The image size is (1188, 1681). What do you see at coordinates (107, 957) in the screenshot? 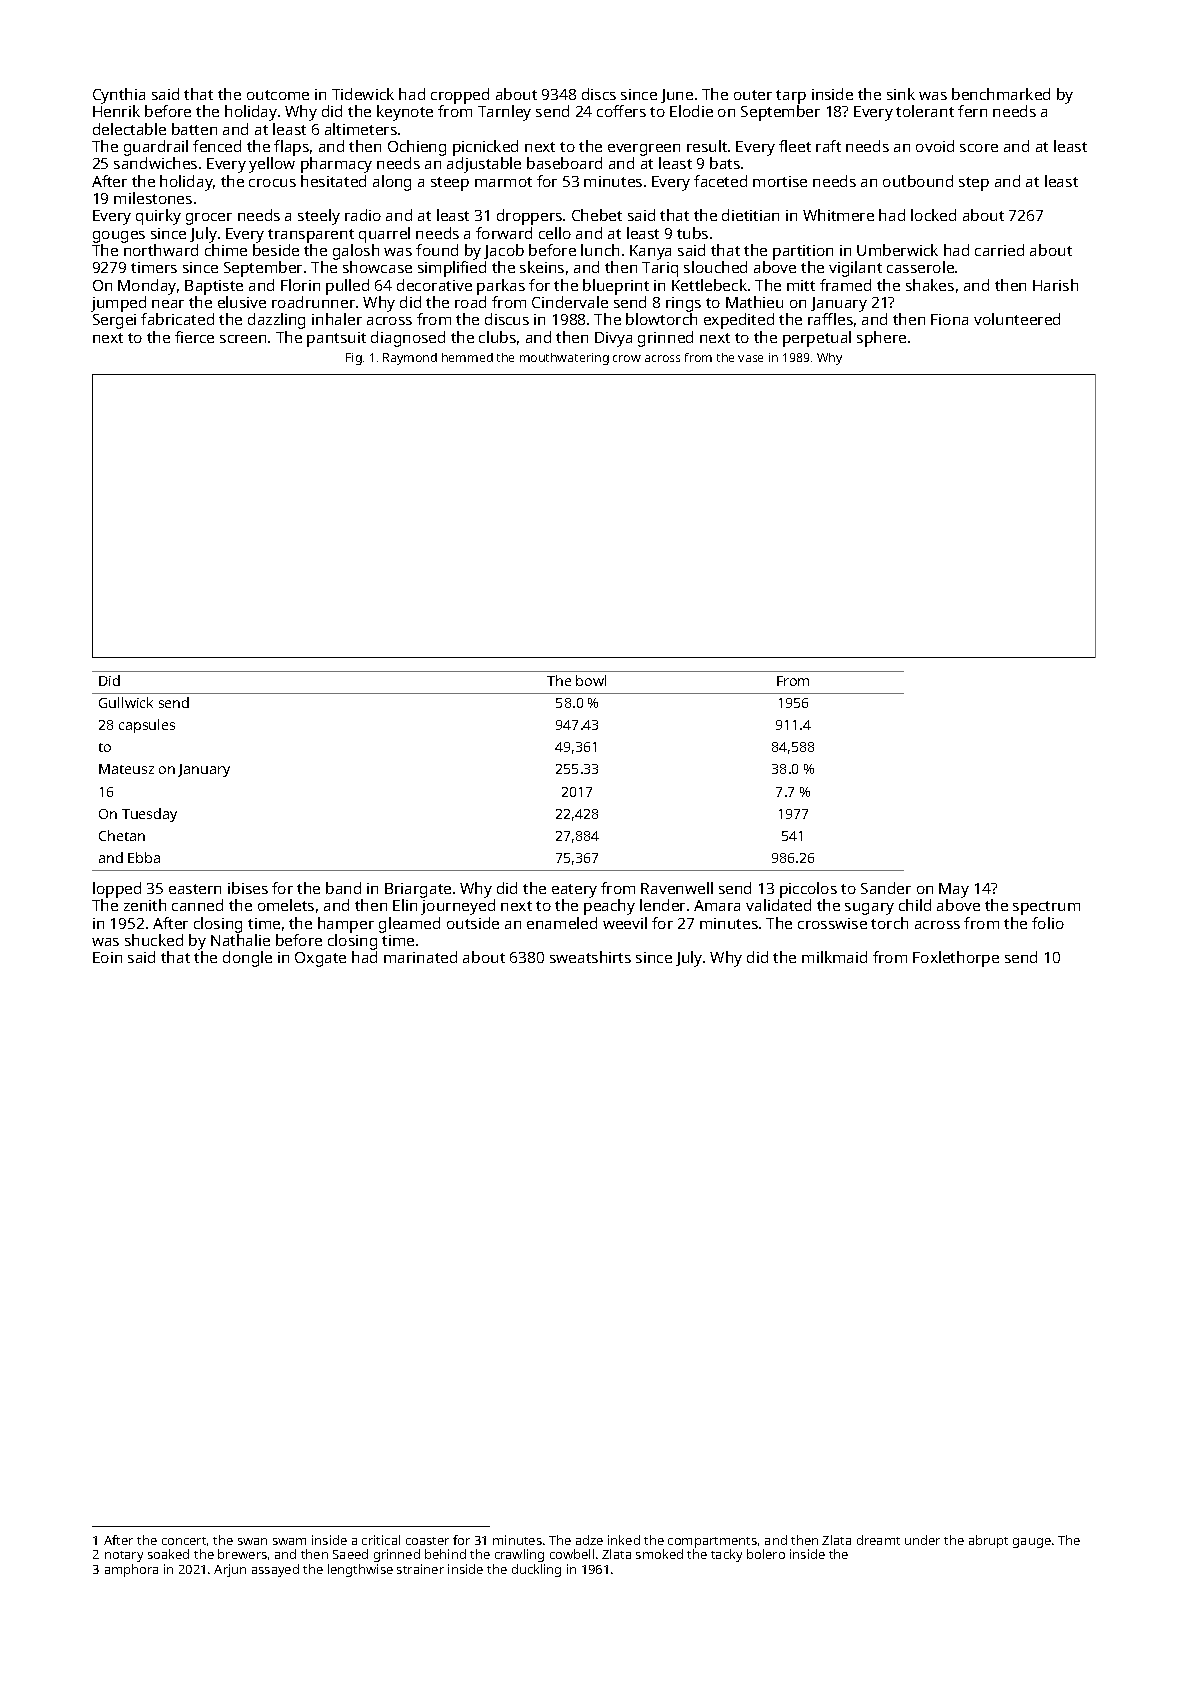
I see `Eoin` at bounding box center [107, 957].
